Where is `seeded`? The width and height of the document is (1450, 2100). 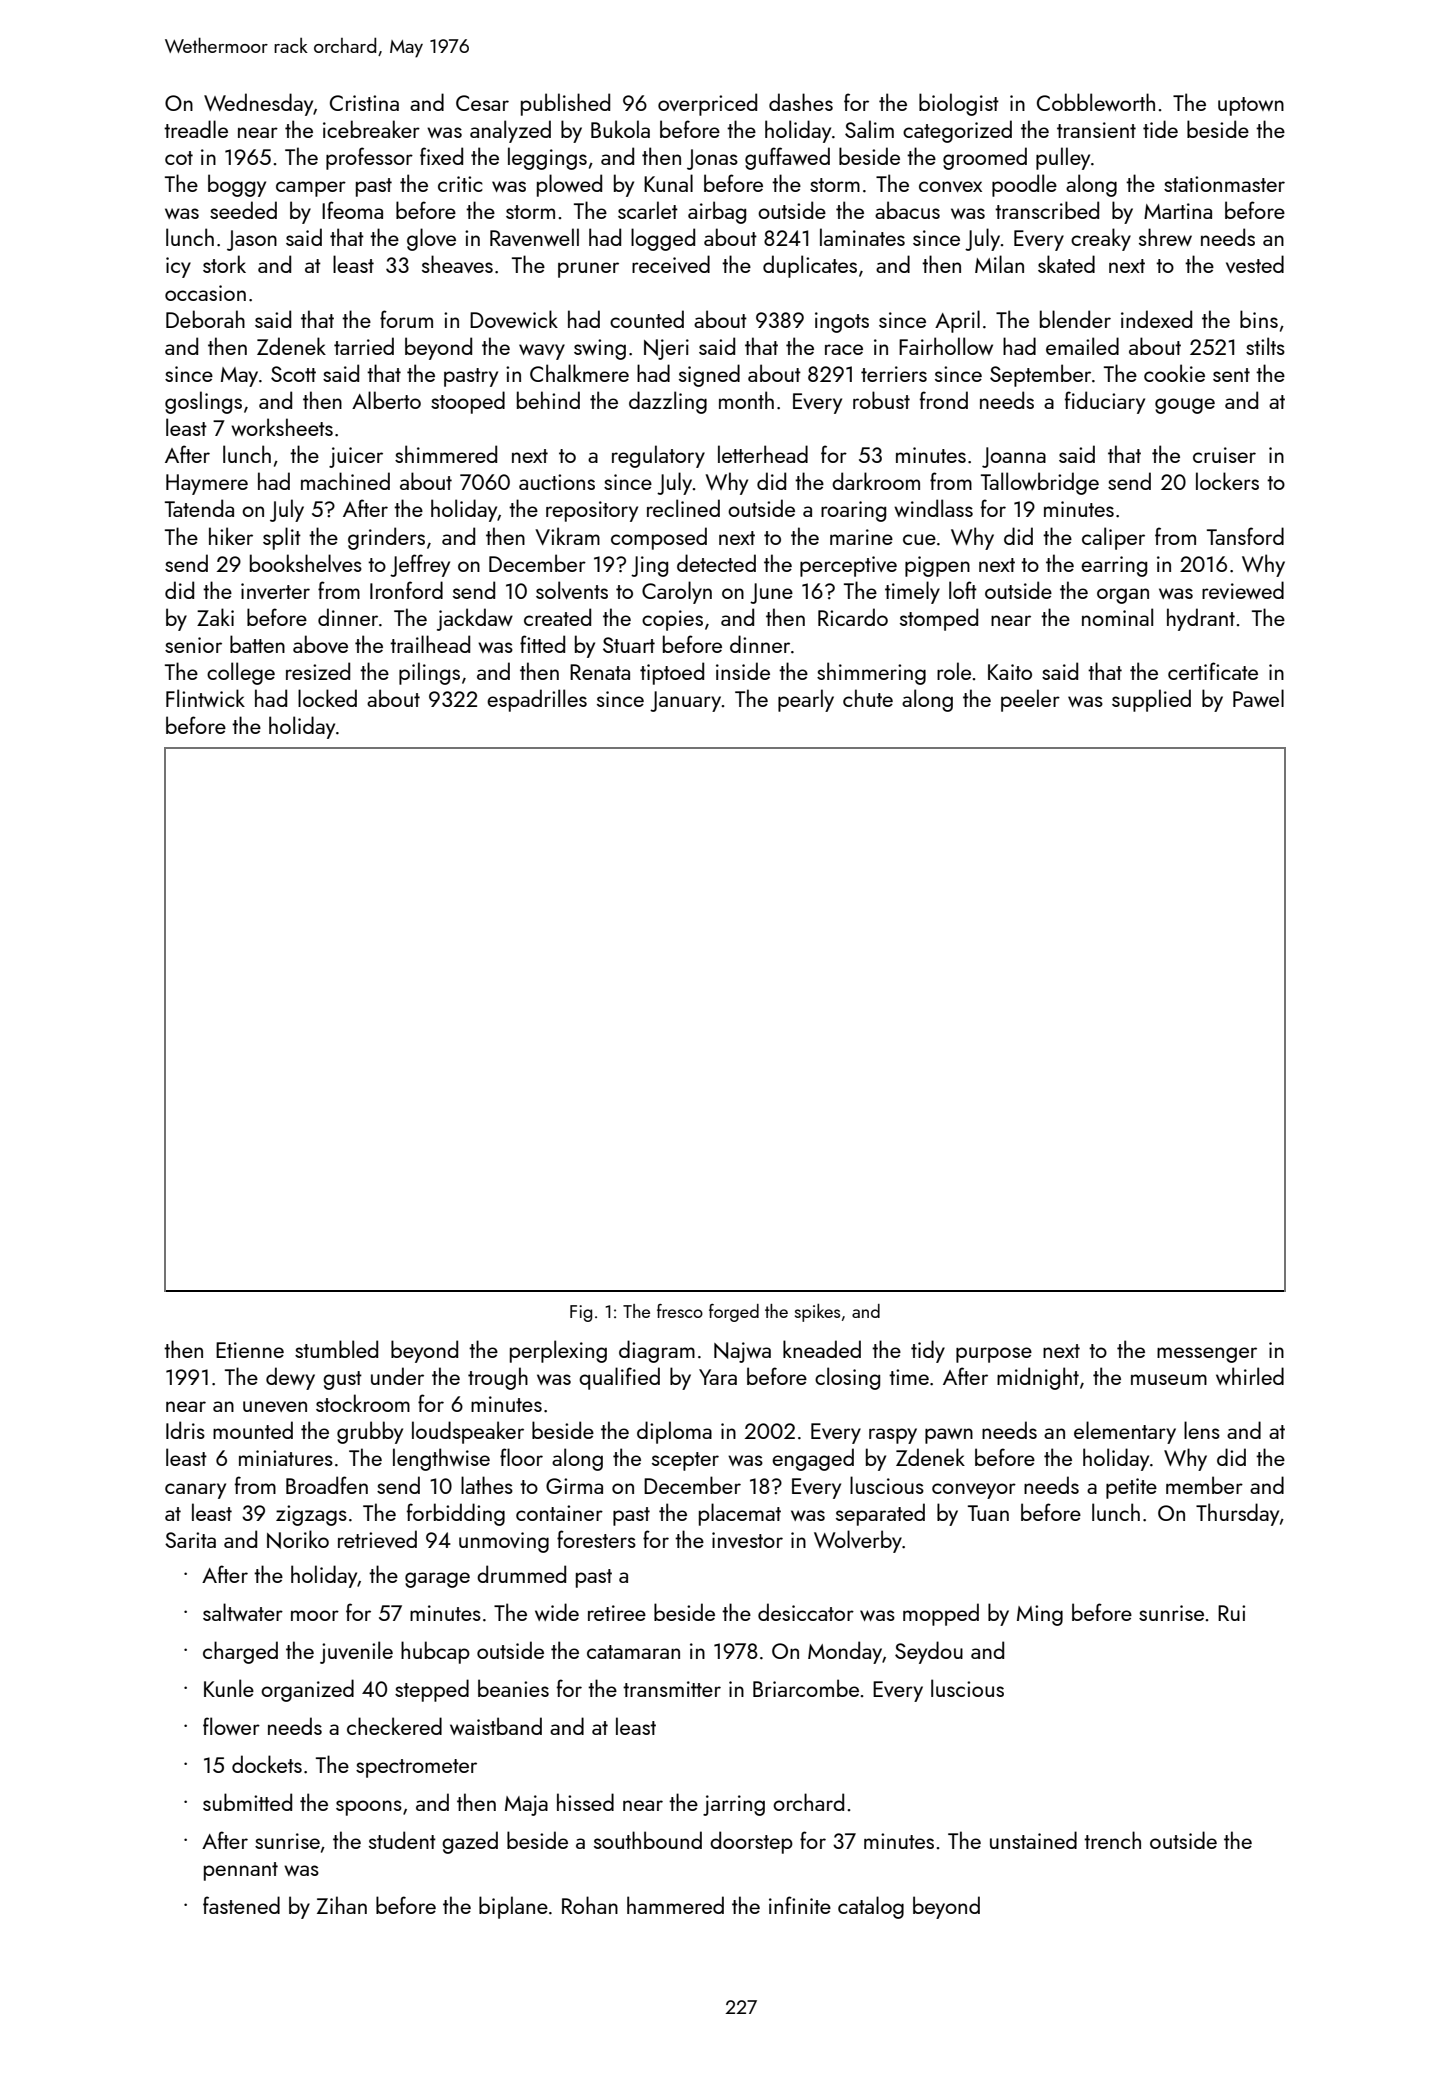
seeded is located at coordinates (243, 210).
